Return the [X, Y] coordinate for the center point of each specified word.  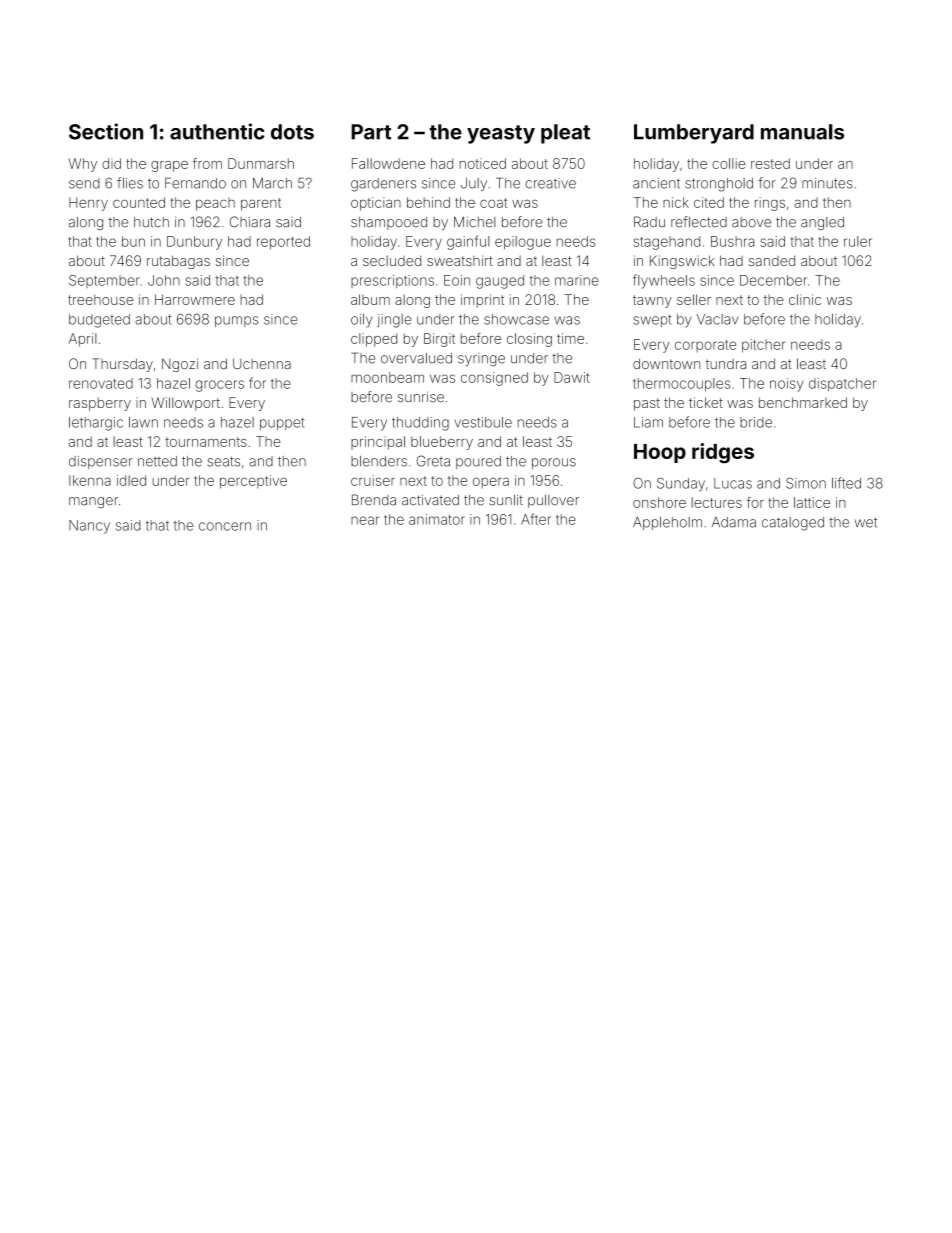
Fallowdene [388, 163]
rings [770, 204]
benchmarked [803, 402]
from [207, 163]
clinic [805, 299]
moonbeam [387, 377]
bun [133, 241]
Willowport [186, 404]
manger [93, 502]
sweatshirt [460, 260]
